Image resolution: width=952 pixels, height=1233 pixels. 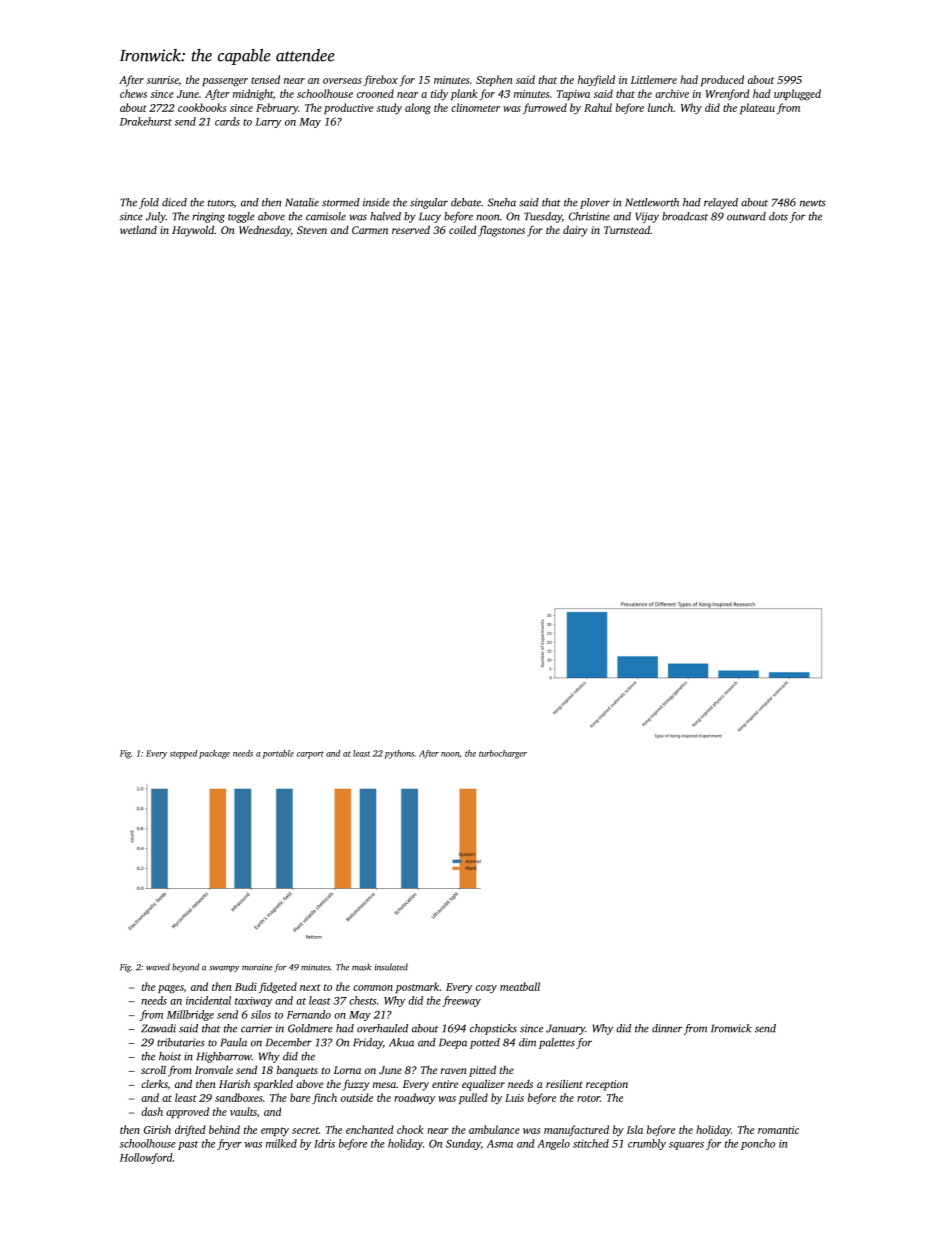 What do you see at coordinates (399, 754) in the screenshot?
I see `pythons` at bounding box center [399, 754].
